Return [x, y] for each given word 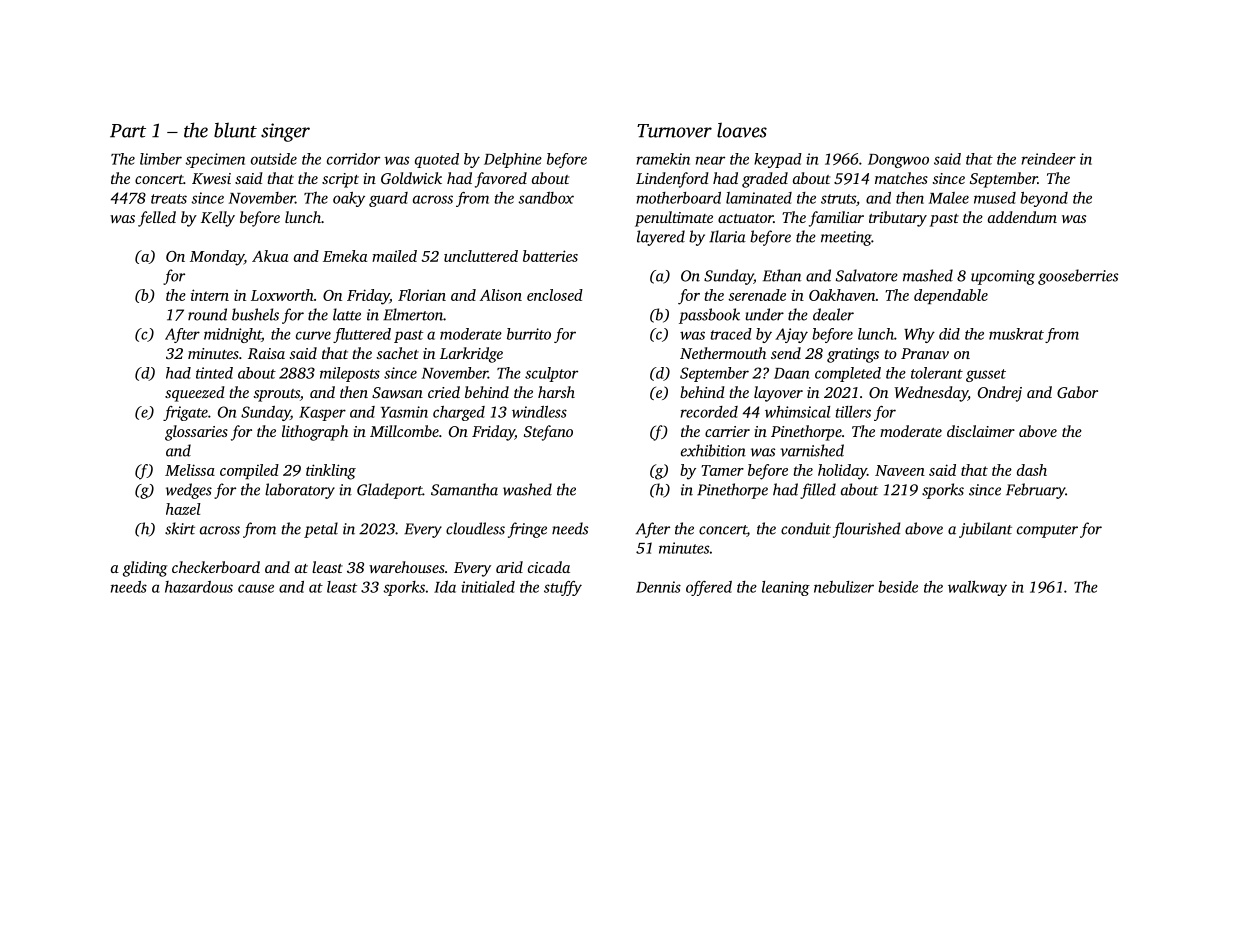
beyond [1044, 199]
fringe [527, 530]
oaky [349, 199]
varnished [812, 450]
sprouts [276, 395]
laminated [759, 198]
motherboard [678, 198]
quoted [437, 160]
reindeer [1048, 159]
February [1035, 491]
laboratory [300, 491]
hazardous [199, 587]
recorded [709, 412]
